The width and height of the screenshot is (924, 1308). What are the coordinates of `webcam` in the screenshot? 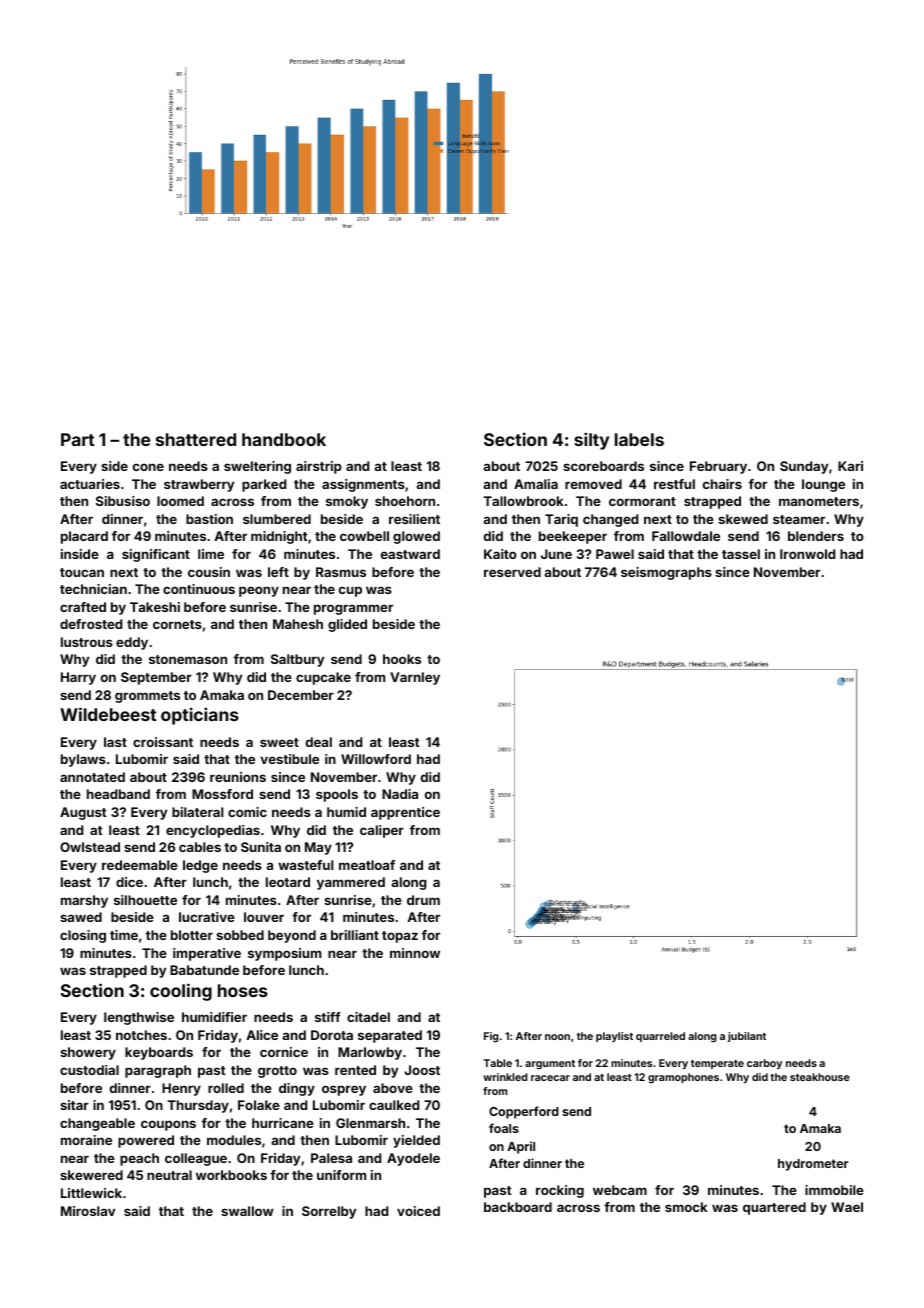 It's located at (620, 1190).
